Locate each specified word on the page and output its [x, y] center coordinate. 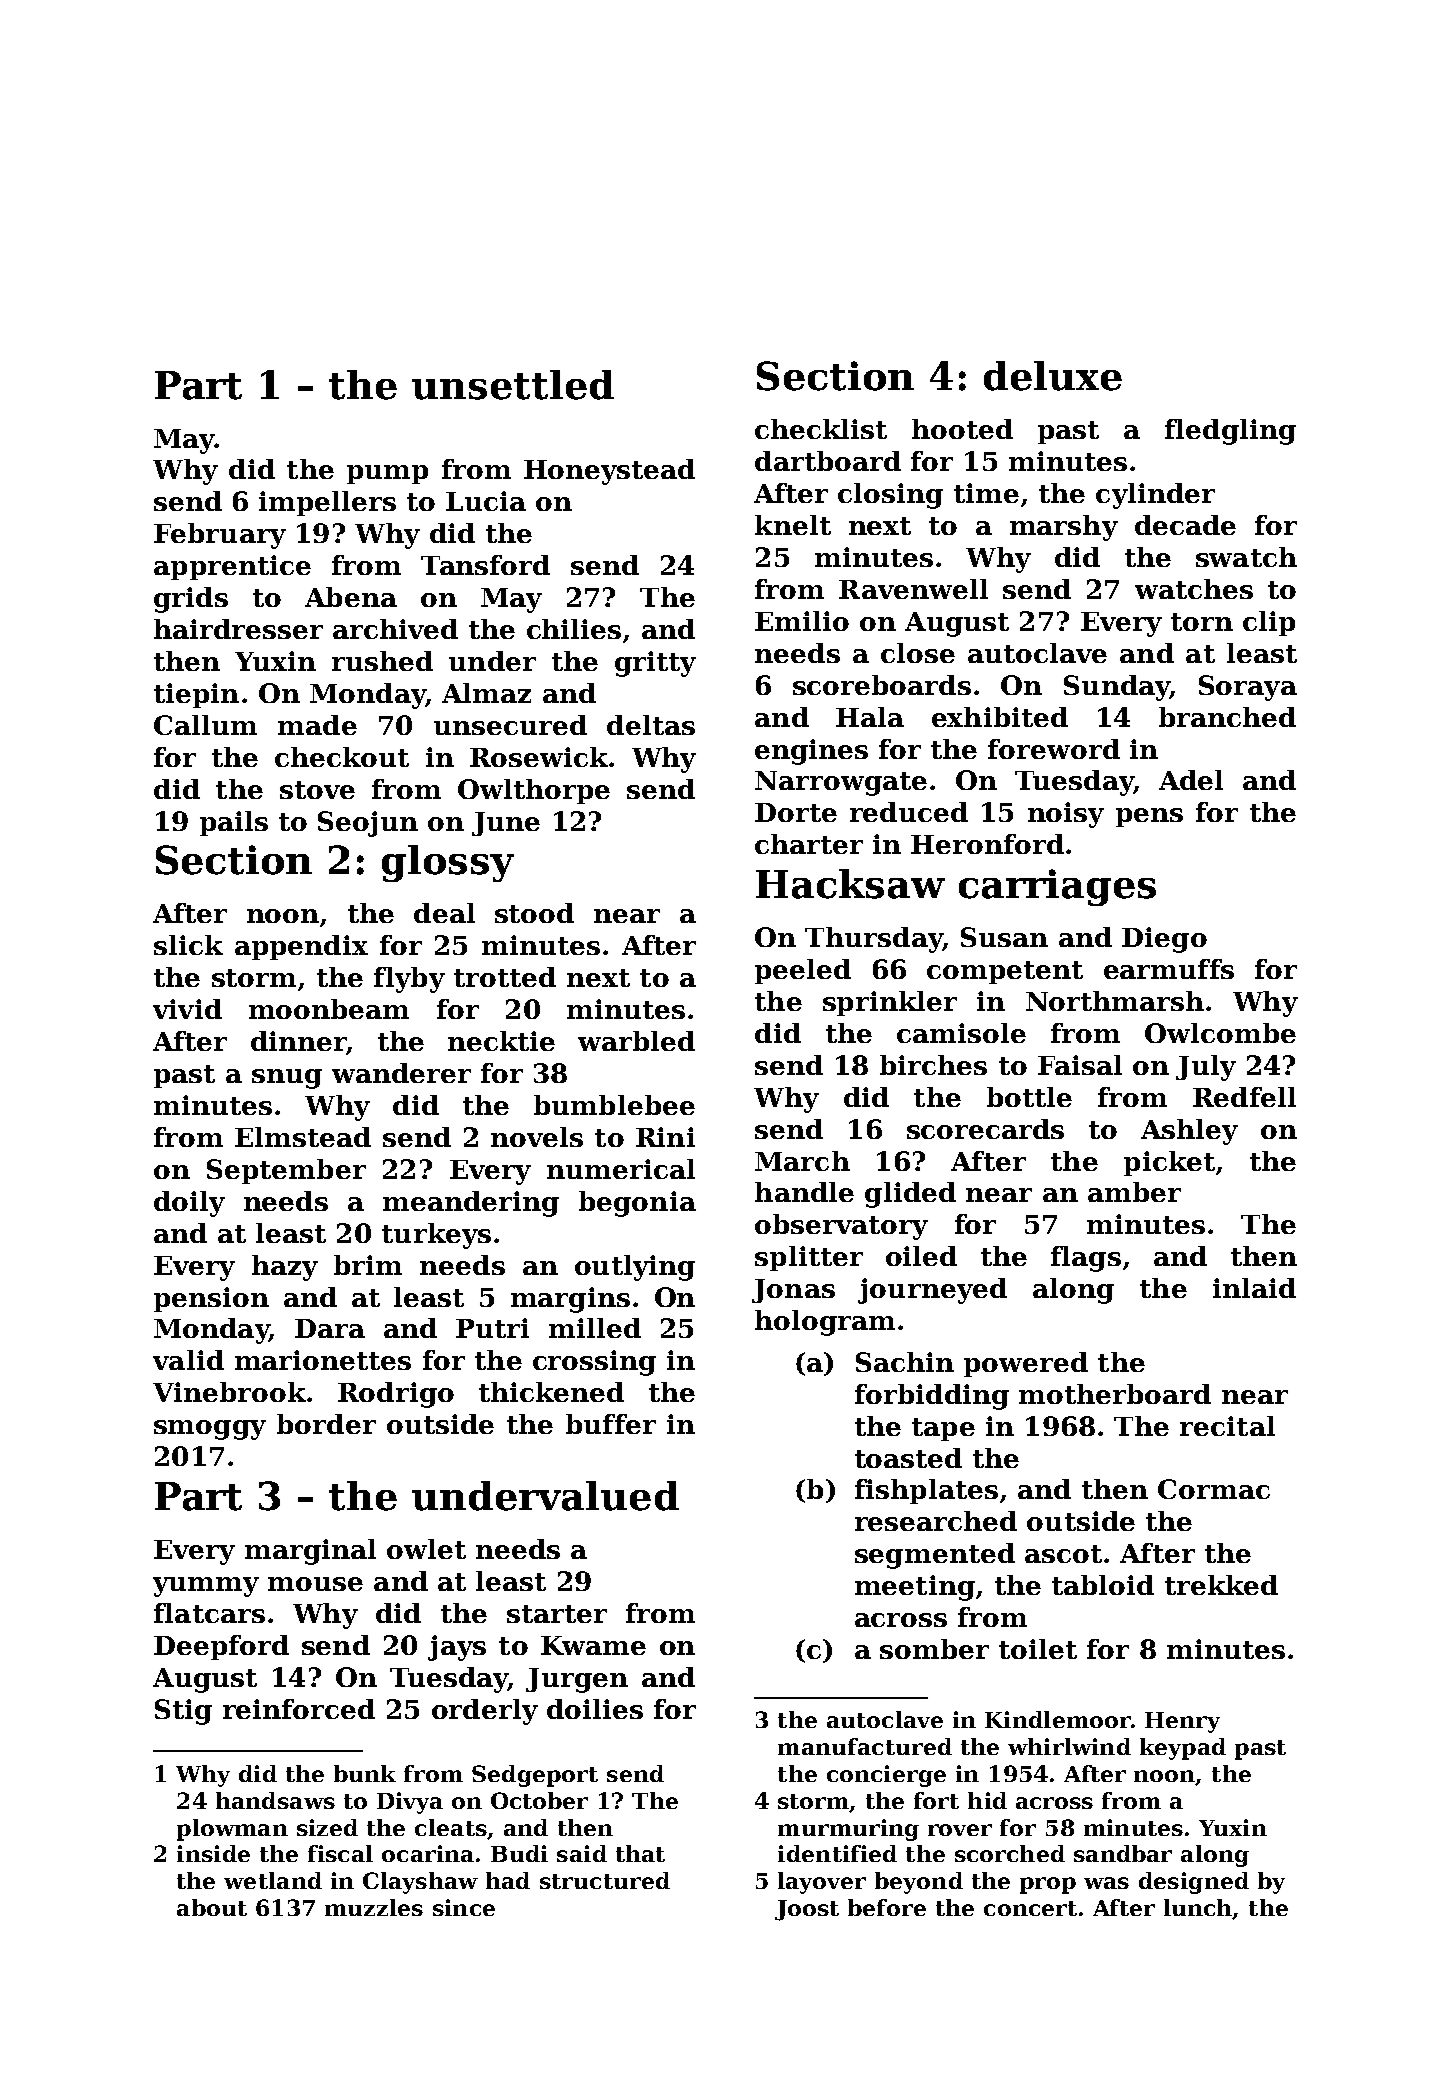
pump [387, 474]
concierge [886, 1776]
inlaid [1254, 1288]
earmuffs [1169, 969]
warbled [636, 1041]
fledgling [1230, 432]
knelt [793, 525]
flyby [409, 980]
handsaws [275, 1800]
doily [189, 1204]
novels [537, 1137]
